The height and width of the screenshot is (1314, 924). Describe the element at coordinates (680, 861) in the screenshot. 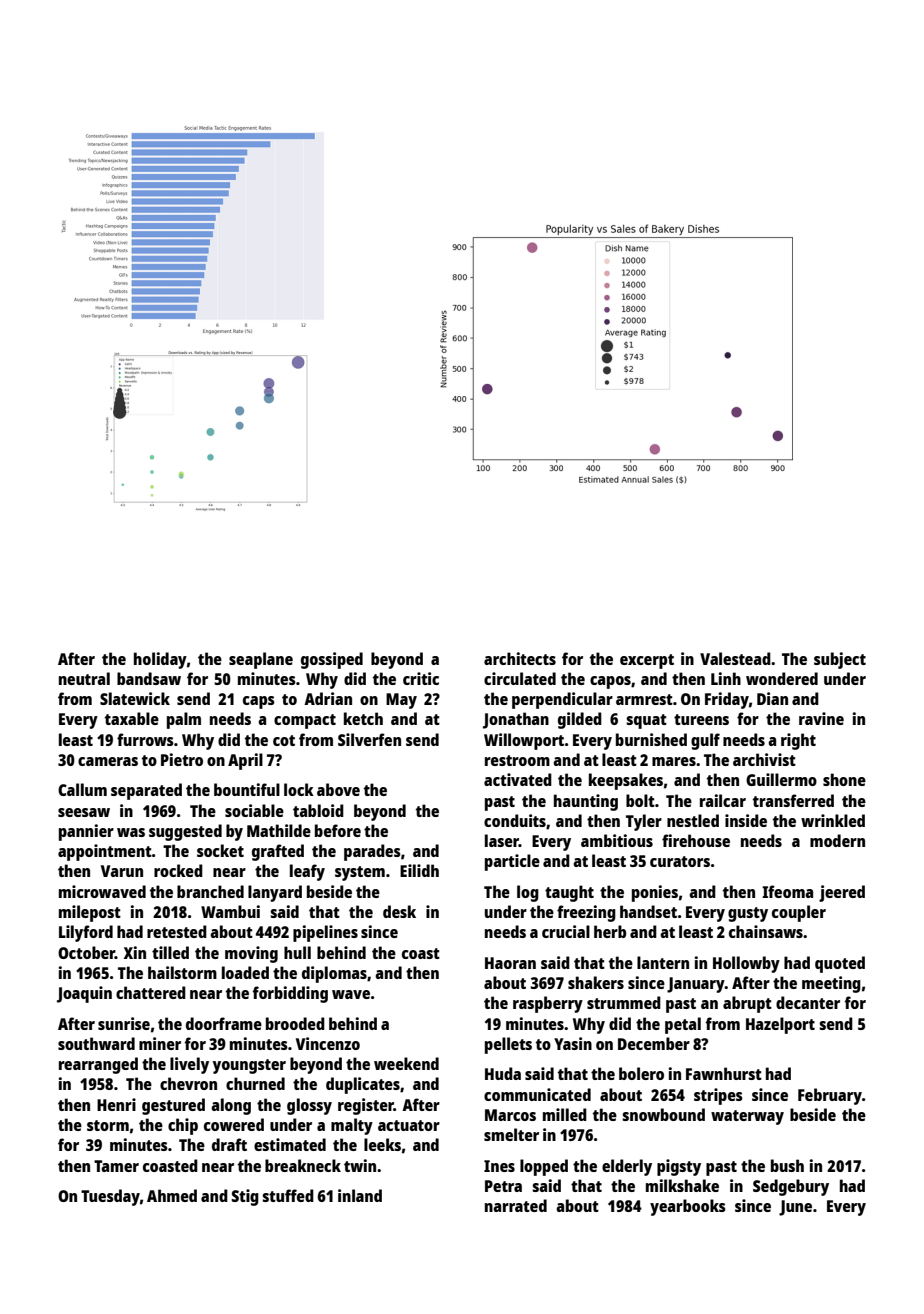

I see `curators` at that location.
